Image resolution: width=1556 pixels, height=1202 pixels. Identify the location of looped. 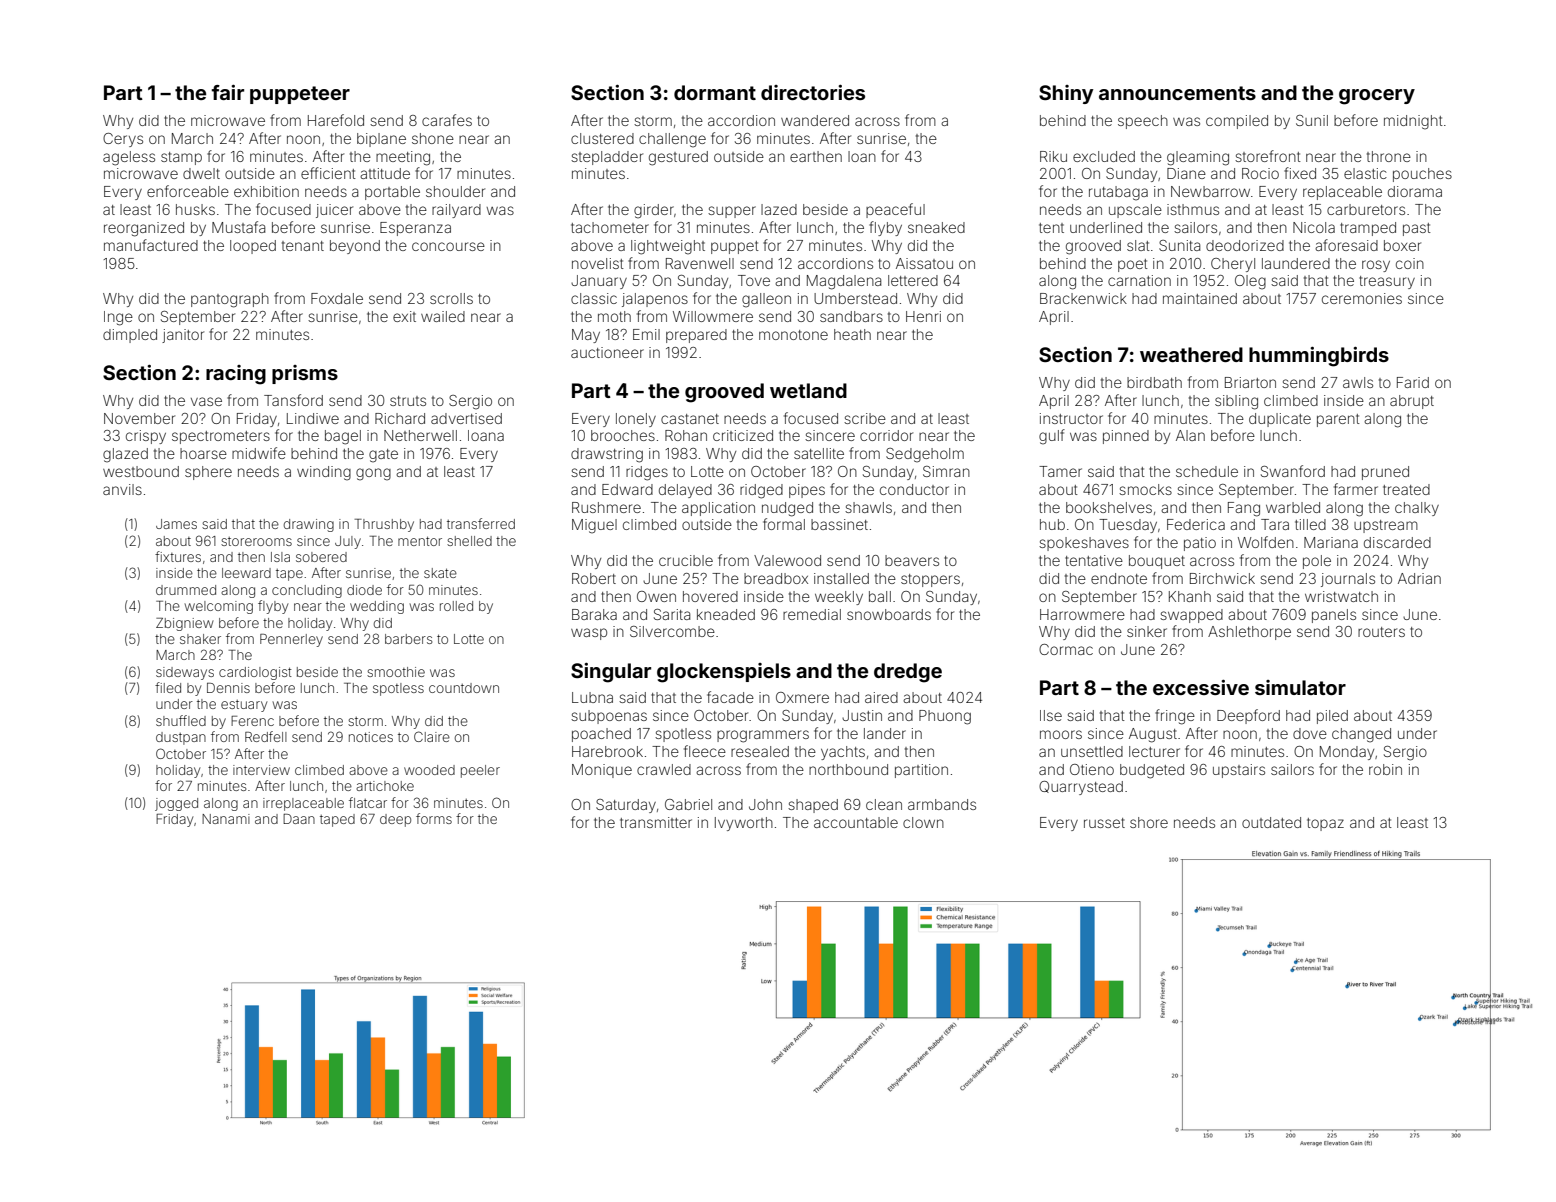
(253, 247).
